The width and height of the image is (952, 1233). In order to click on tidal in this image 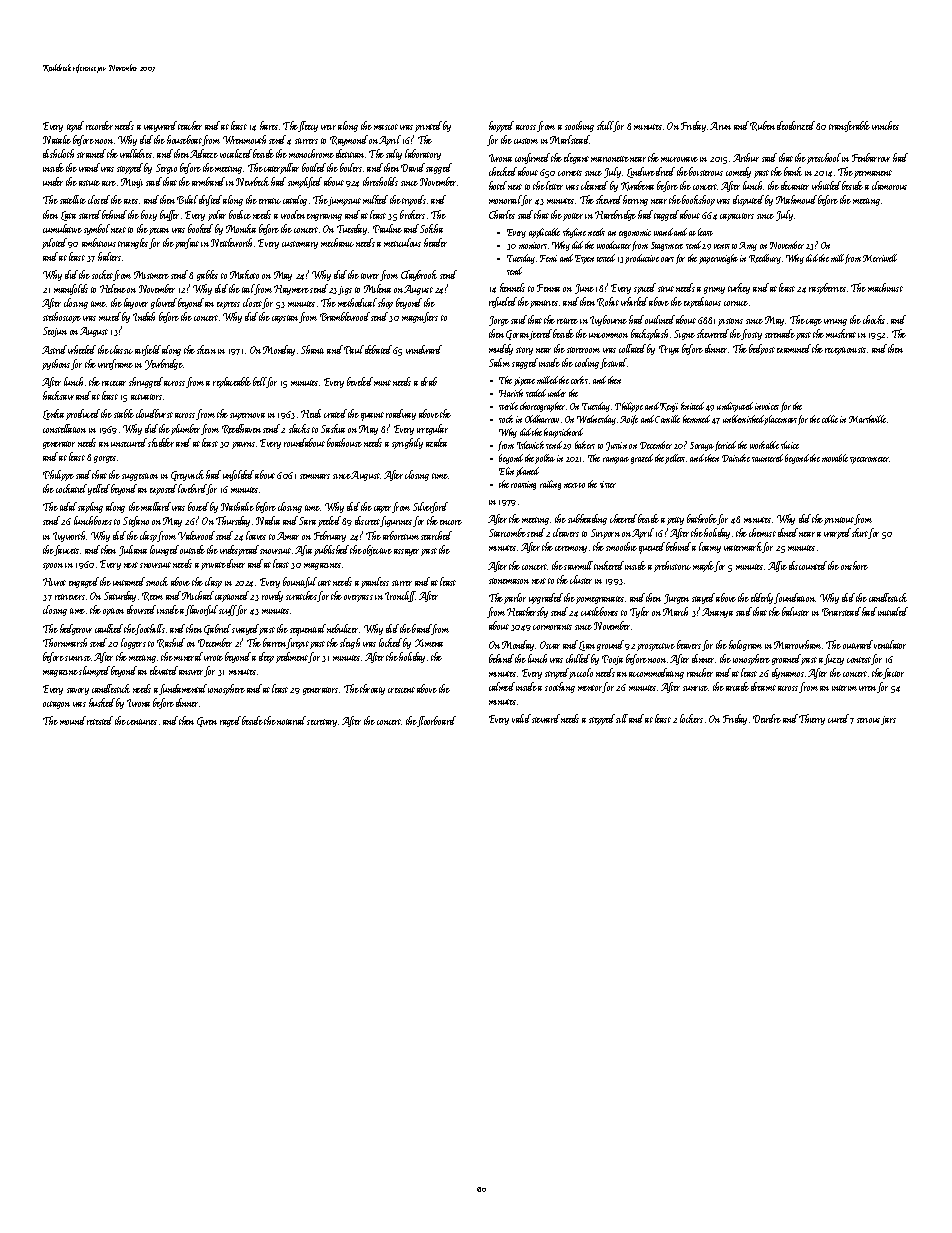, I will do `click(68, 506)`.
